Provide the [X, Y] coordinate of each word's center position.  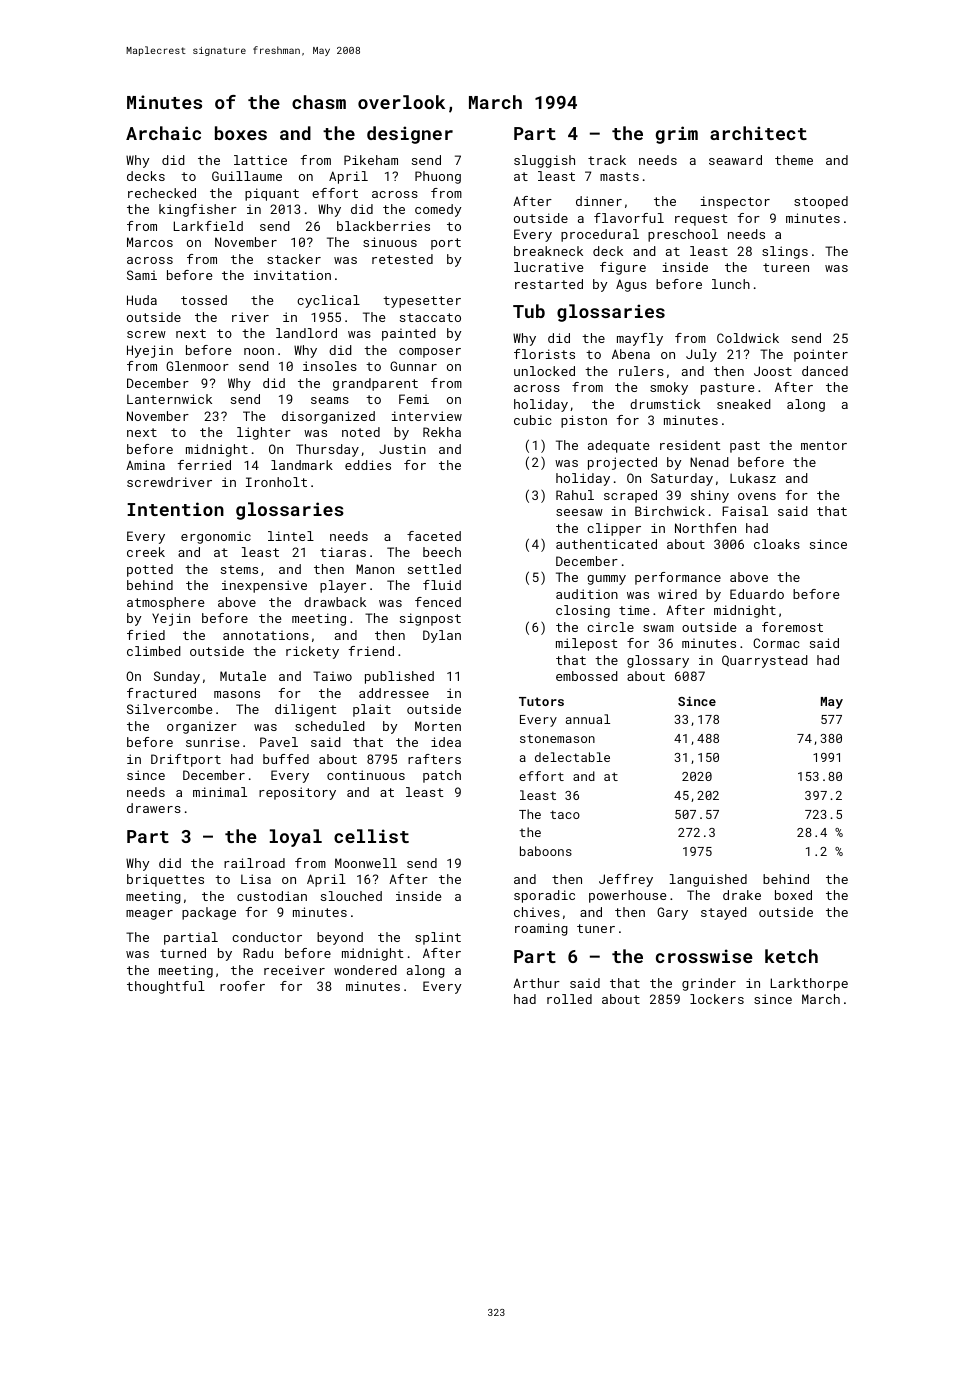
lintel [291, 536]
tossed [204, 300]
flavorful [629, 218]
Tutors [541, 701]
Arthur [536, 983]
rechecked [162, 193]
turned [183, 953]
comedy [438, 210]
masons [237, 694]
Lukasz [753, 478]
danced [825, 371]
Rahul [575, 495]
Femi [414, 399]
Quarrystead [765, 661]
